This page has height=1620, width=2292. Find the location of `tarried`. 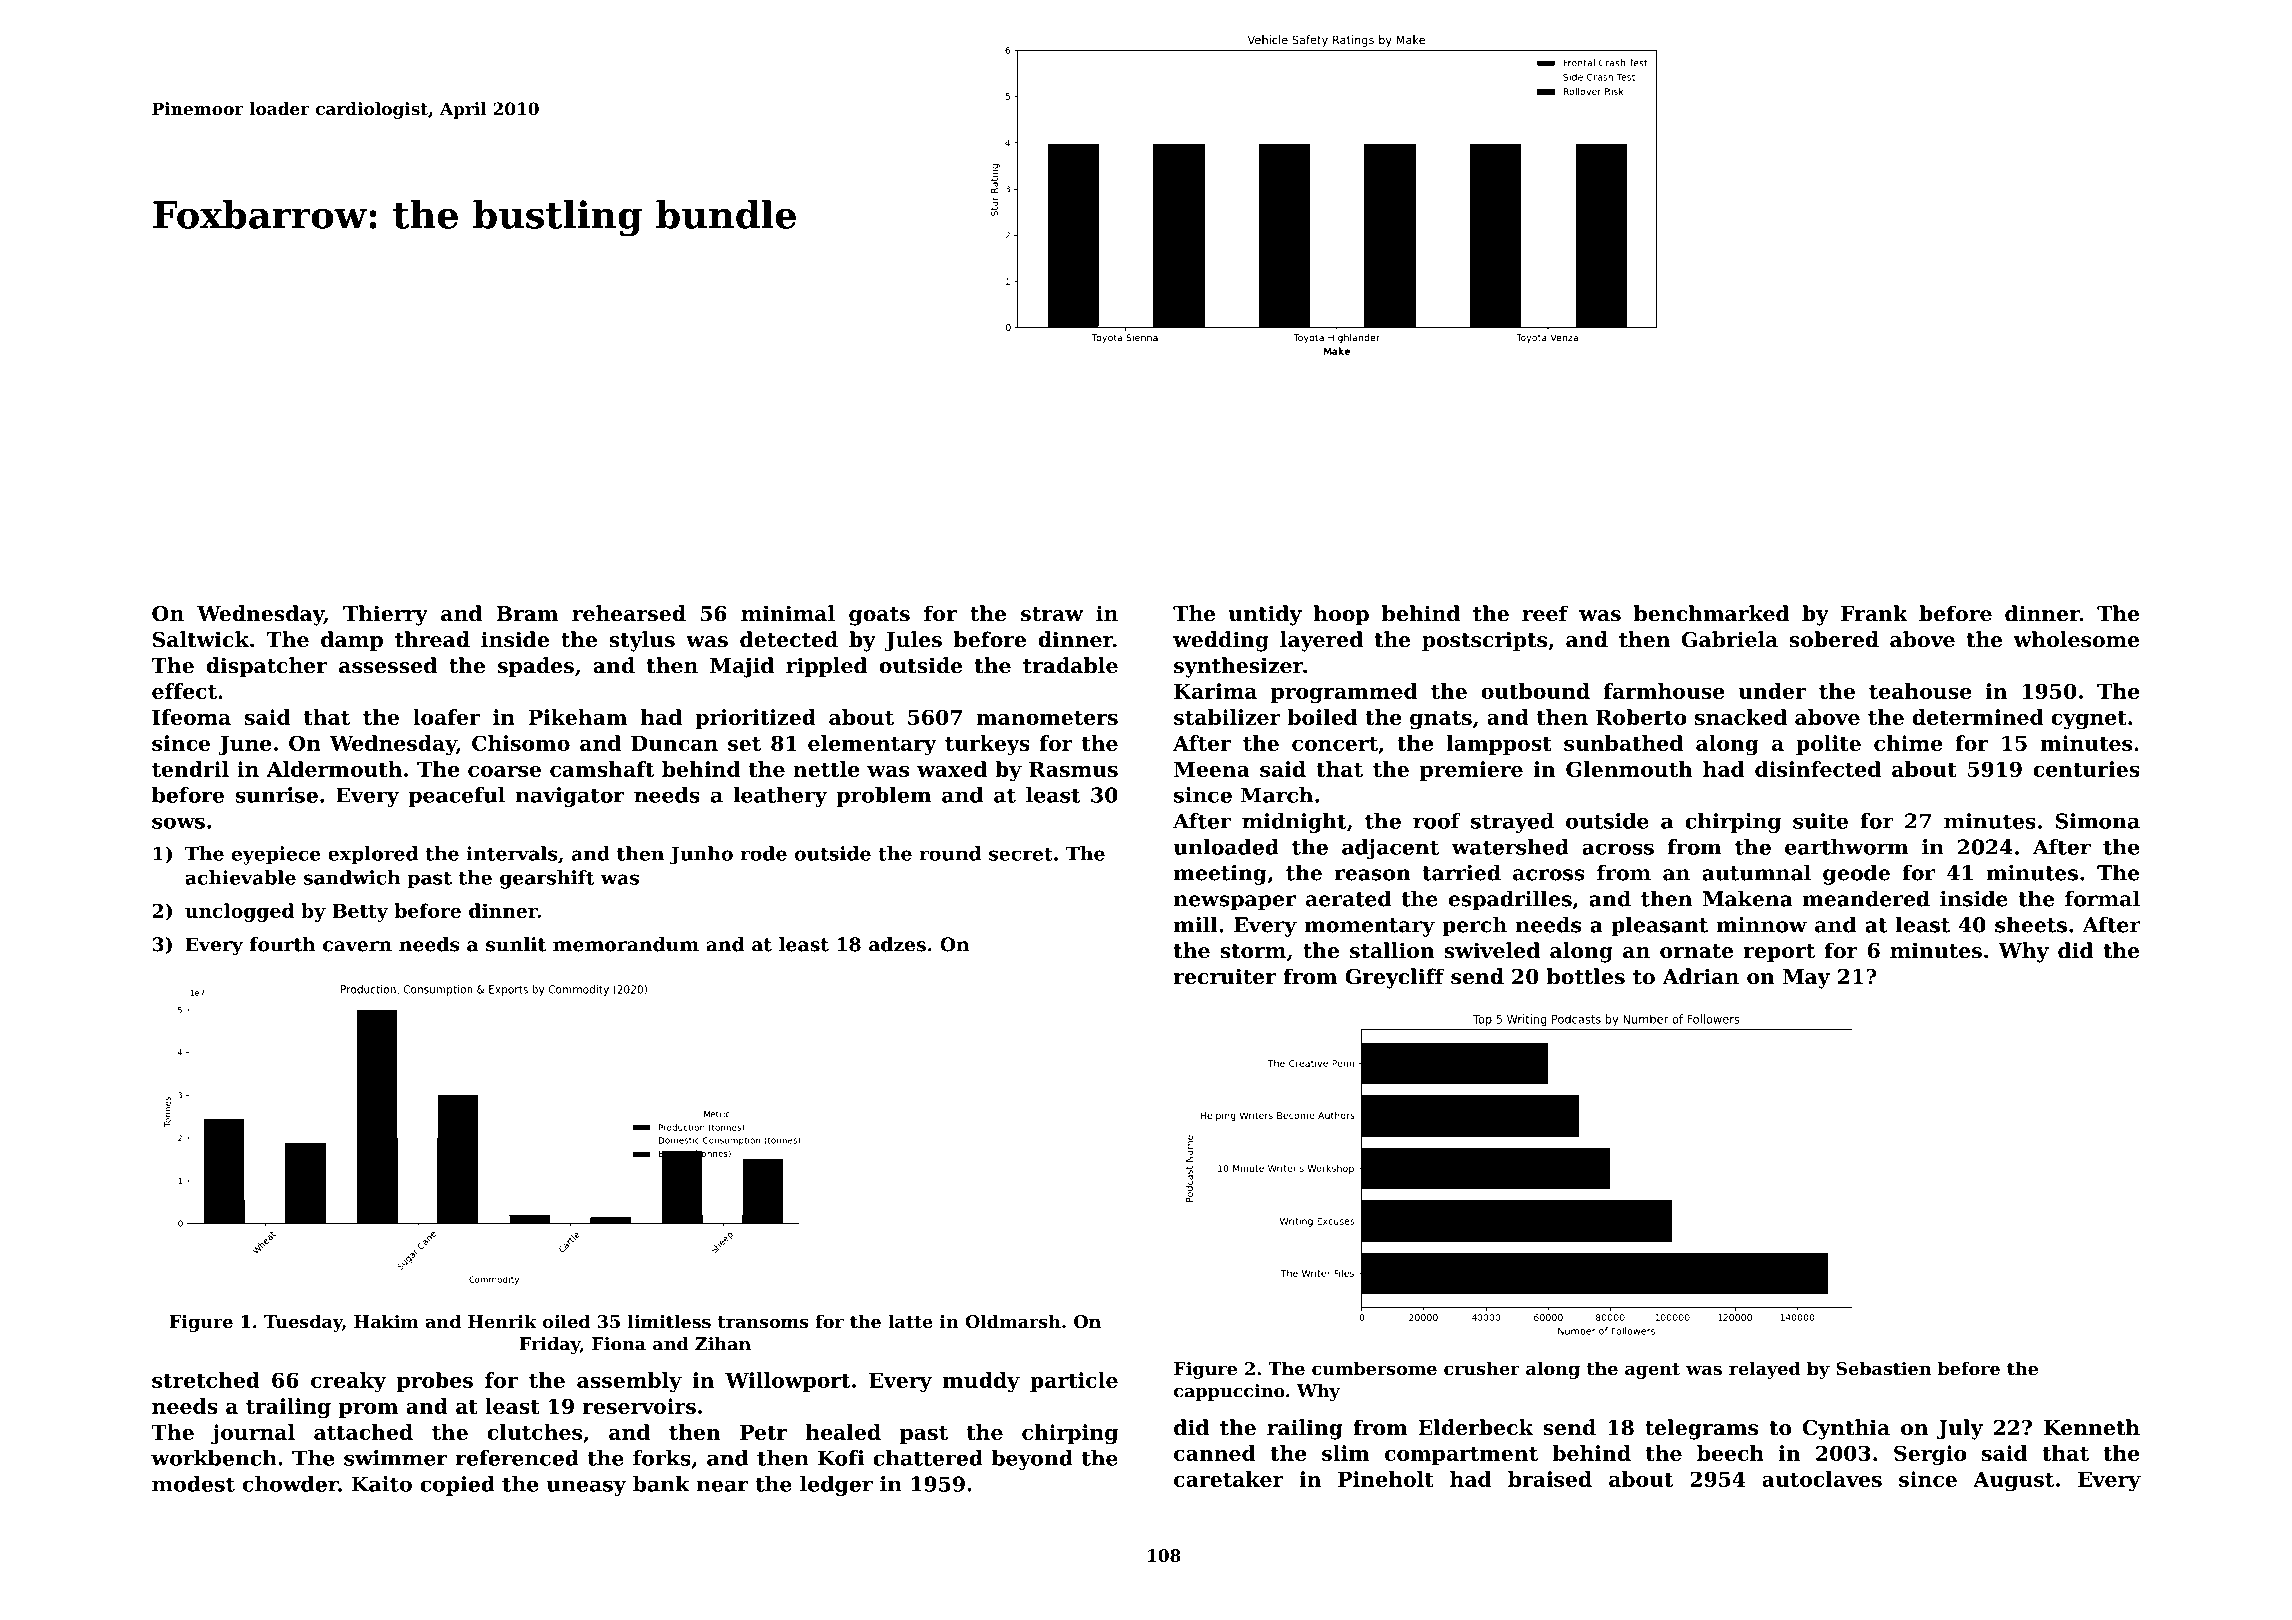

tarried is located at coordinates (1461, 872).
